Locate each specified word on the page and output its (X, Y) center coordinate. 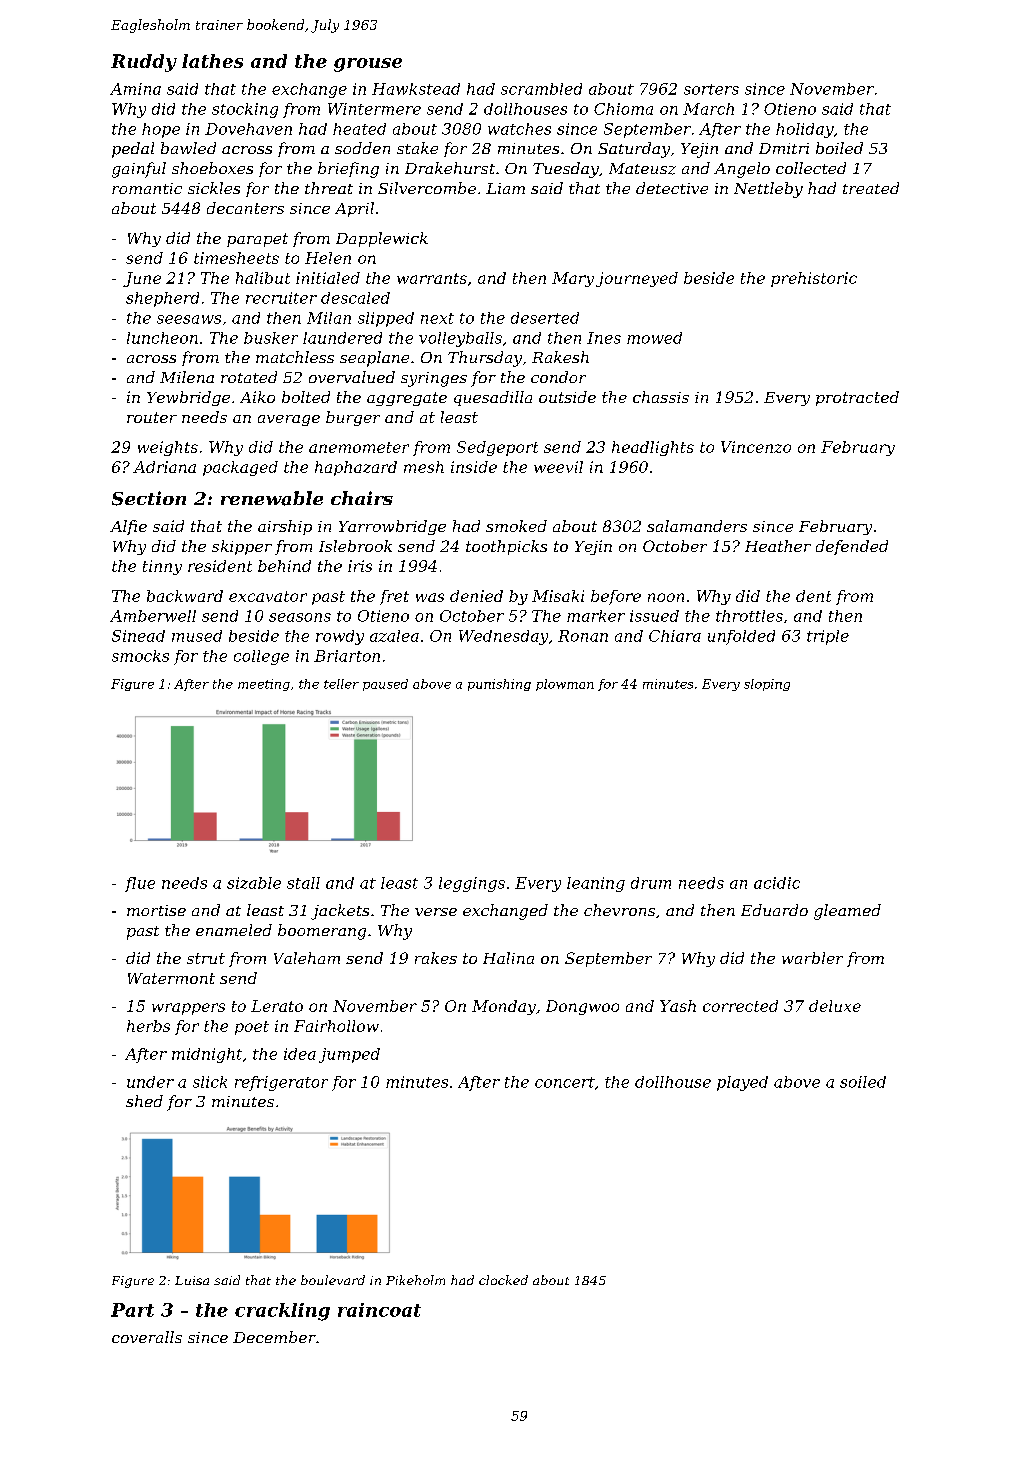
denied (476, 596)
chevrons (619, 910)
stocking (245, 110)
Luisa (192, 1280)
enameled (234, 930)
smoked (516, 526)
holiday (805, 130)
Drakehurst (450, 168)
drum (651, 883)
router (152, 417)
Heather (778, 546)
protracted (857, 398)
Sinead (138, 636)
